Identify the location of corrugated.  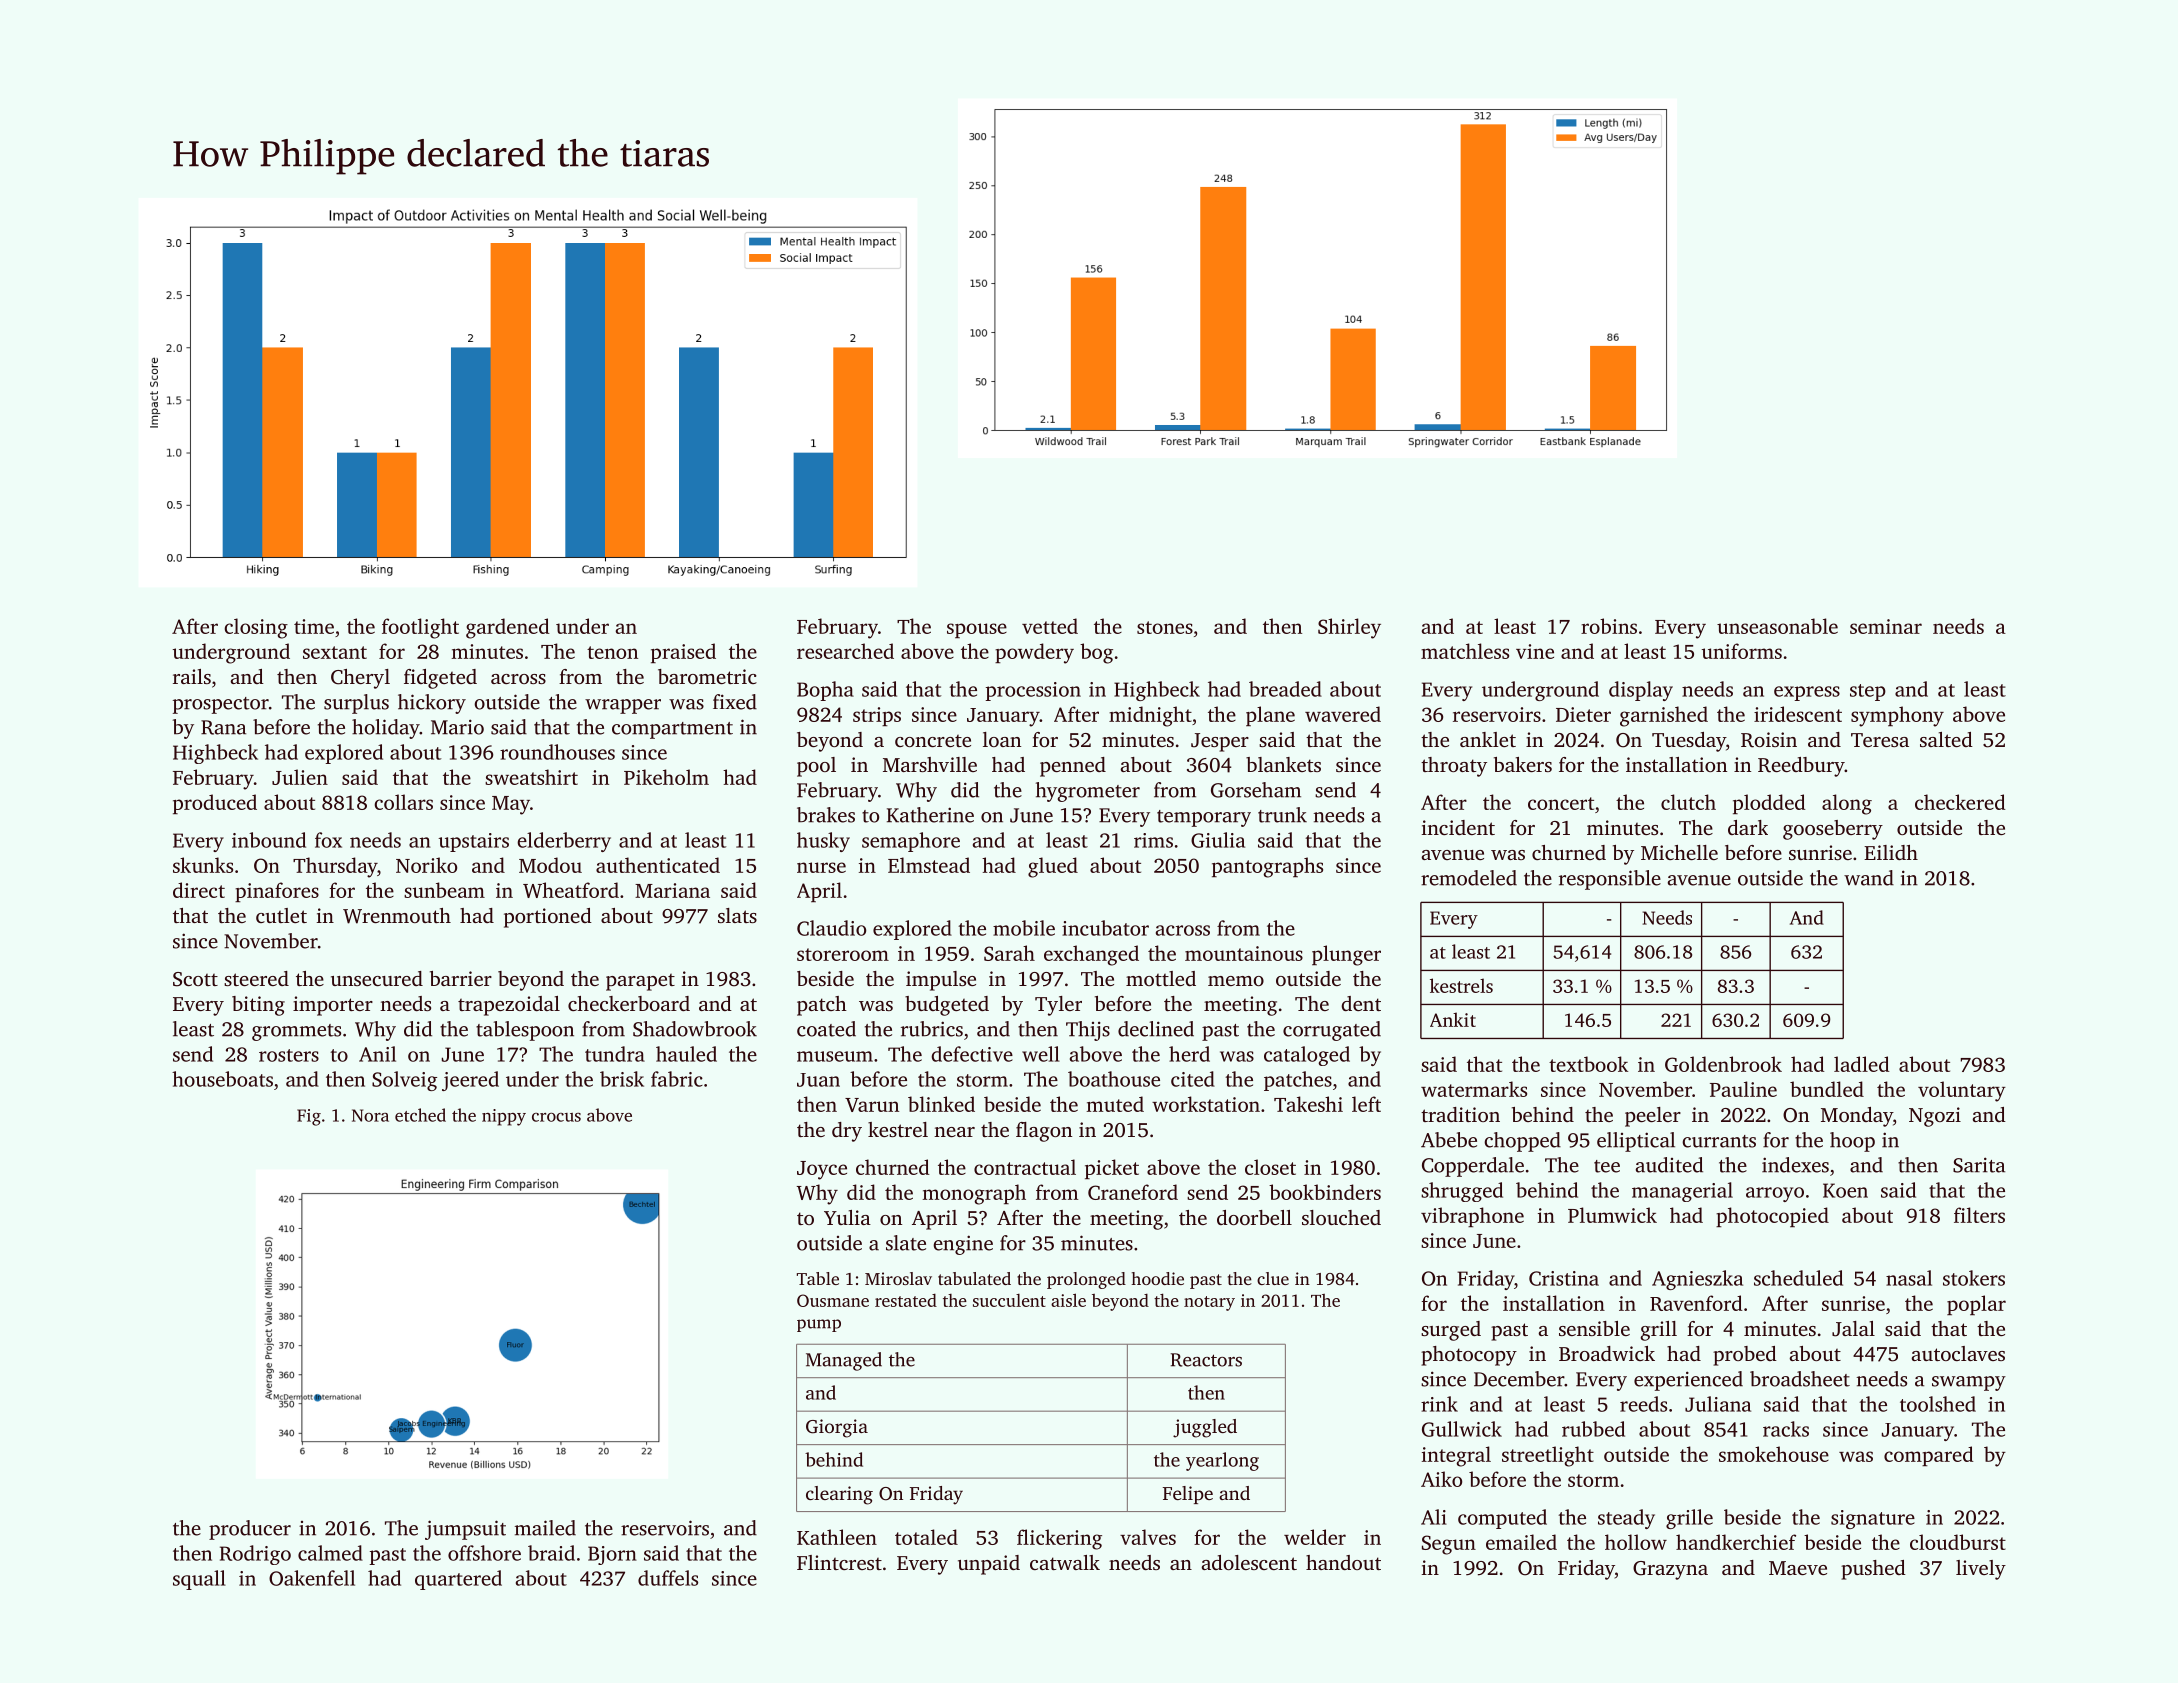
(1332, 1031).
